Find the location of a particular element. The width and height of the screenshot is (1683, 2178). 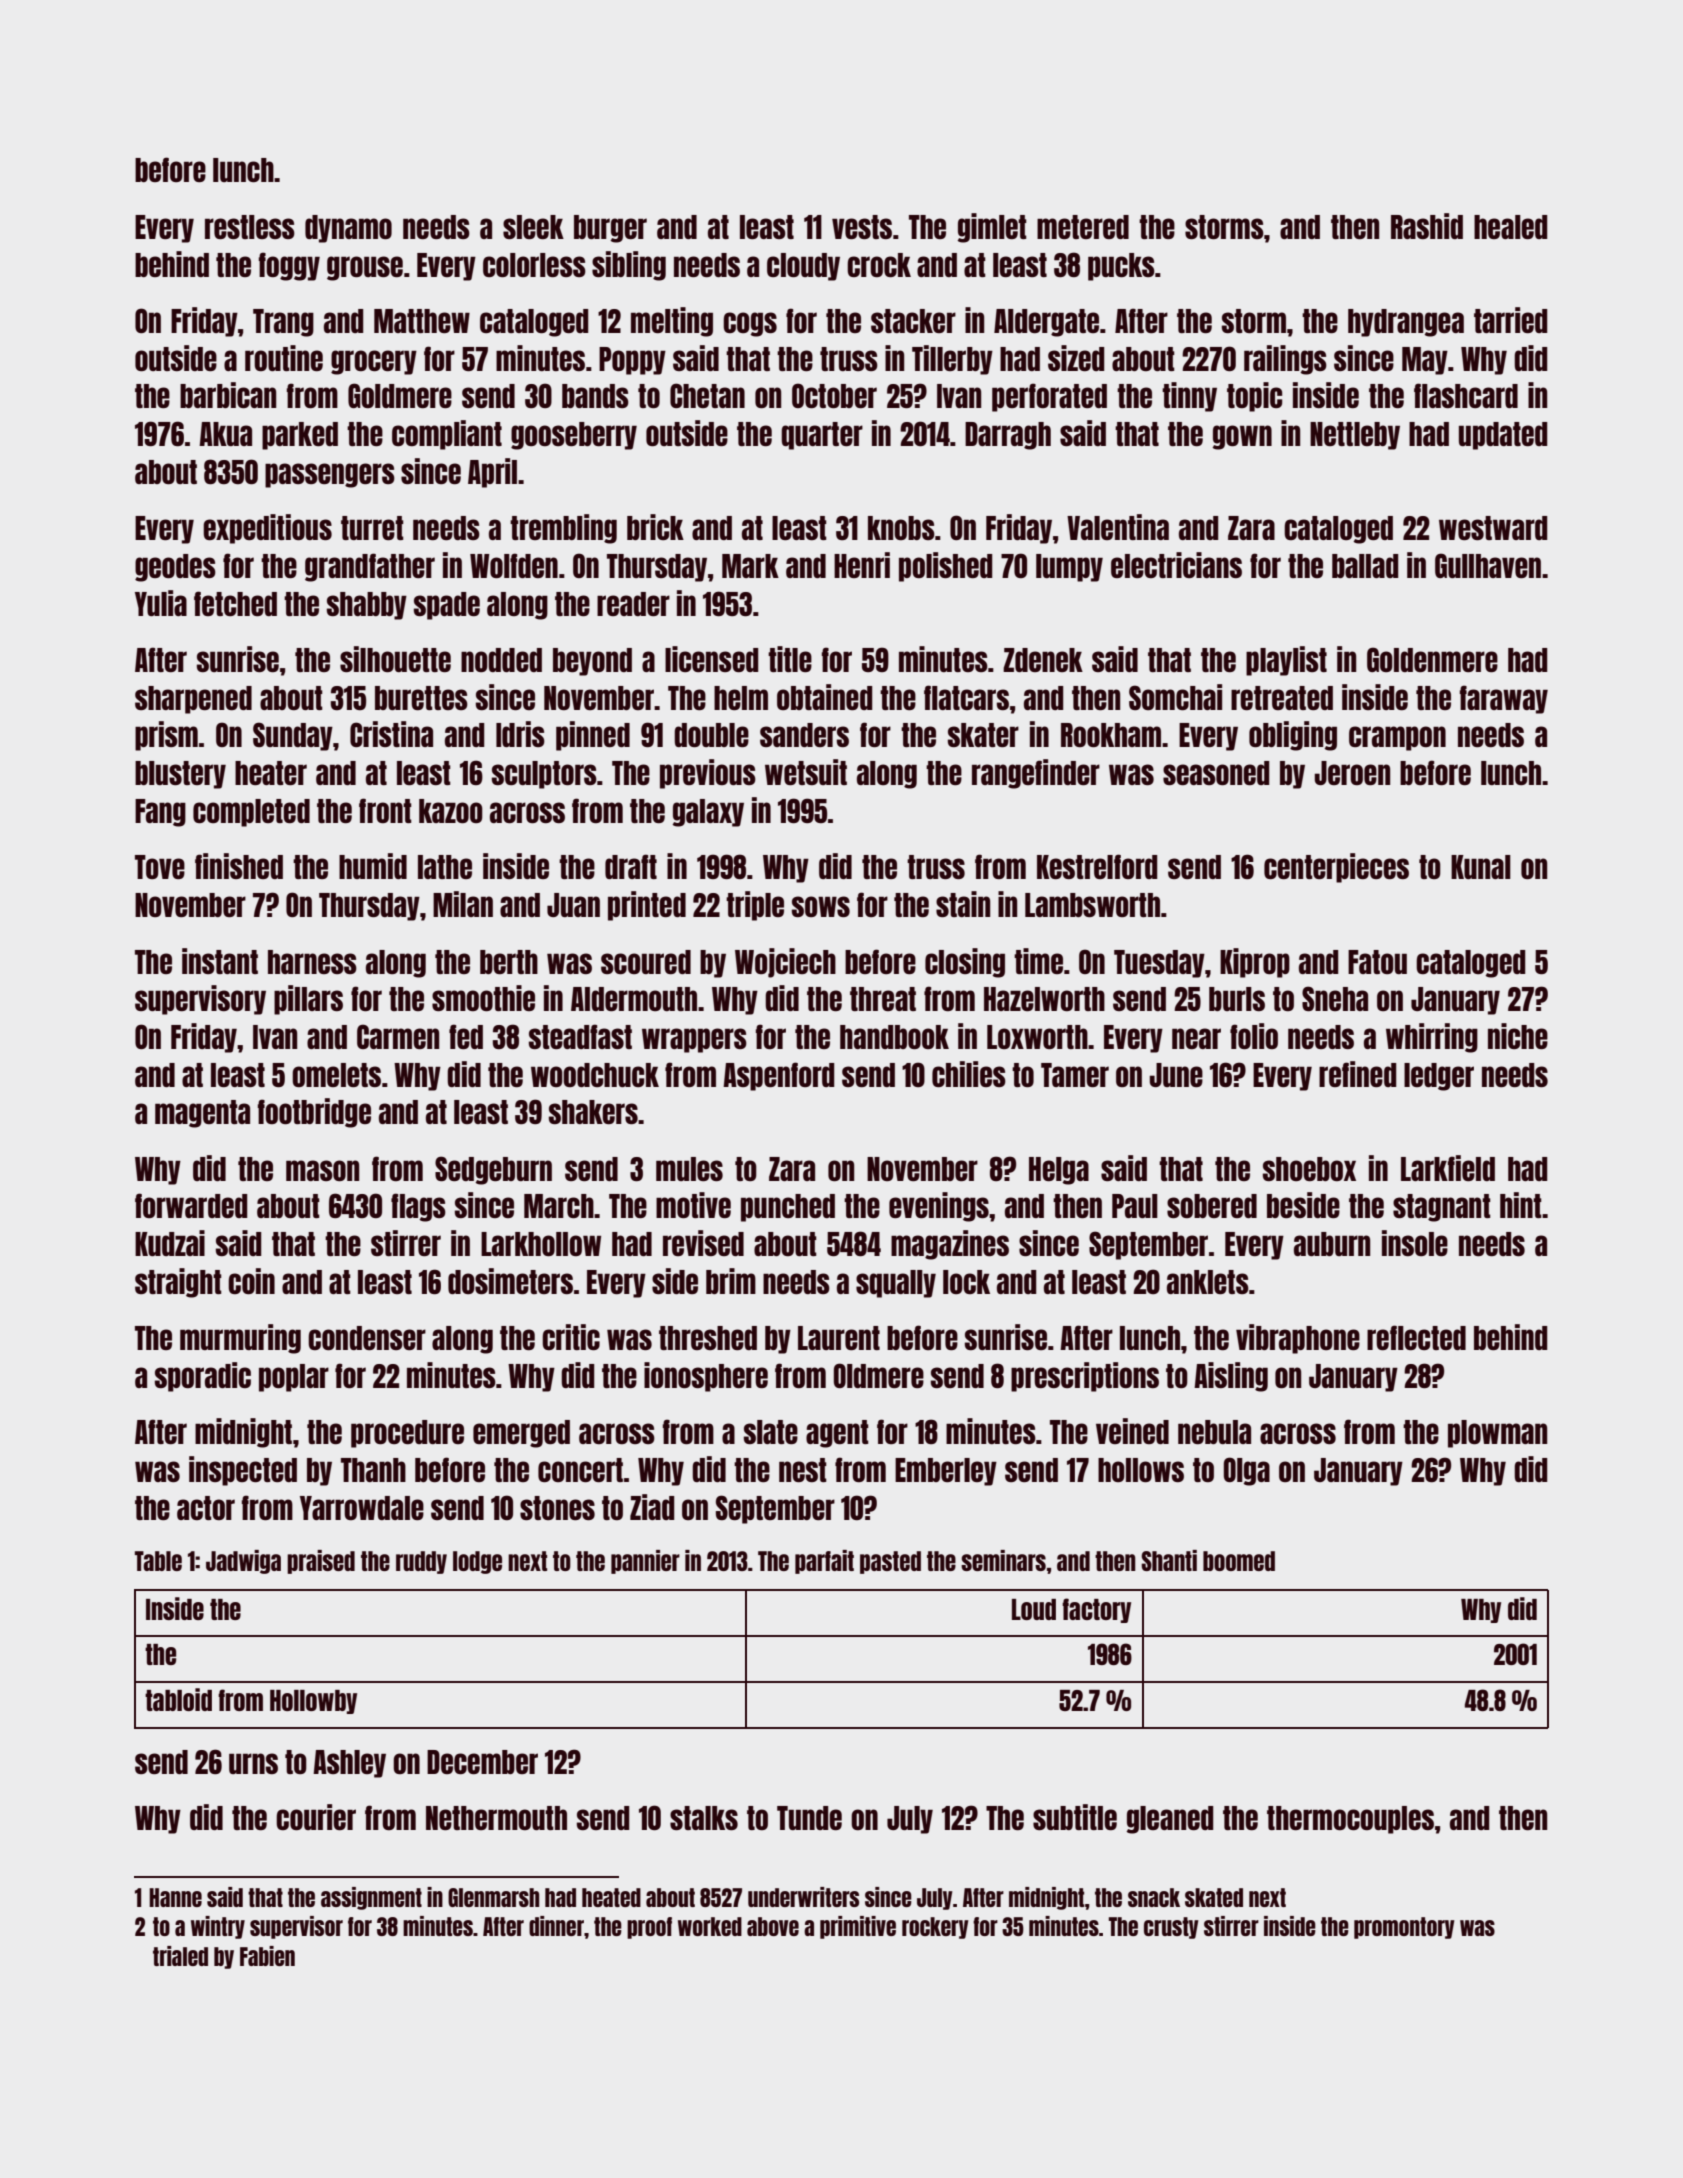

Kestrelford is located at coordinates (1097, 866).
